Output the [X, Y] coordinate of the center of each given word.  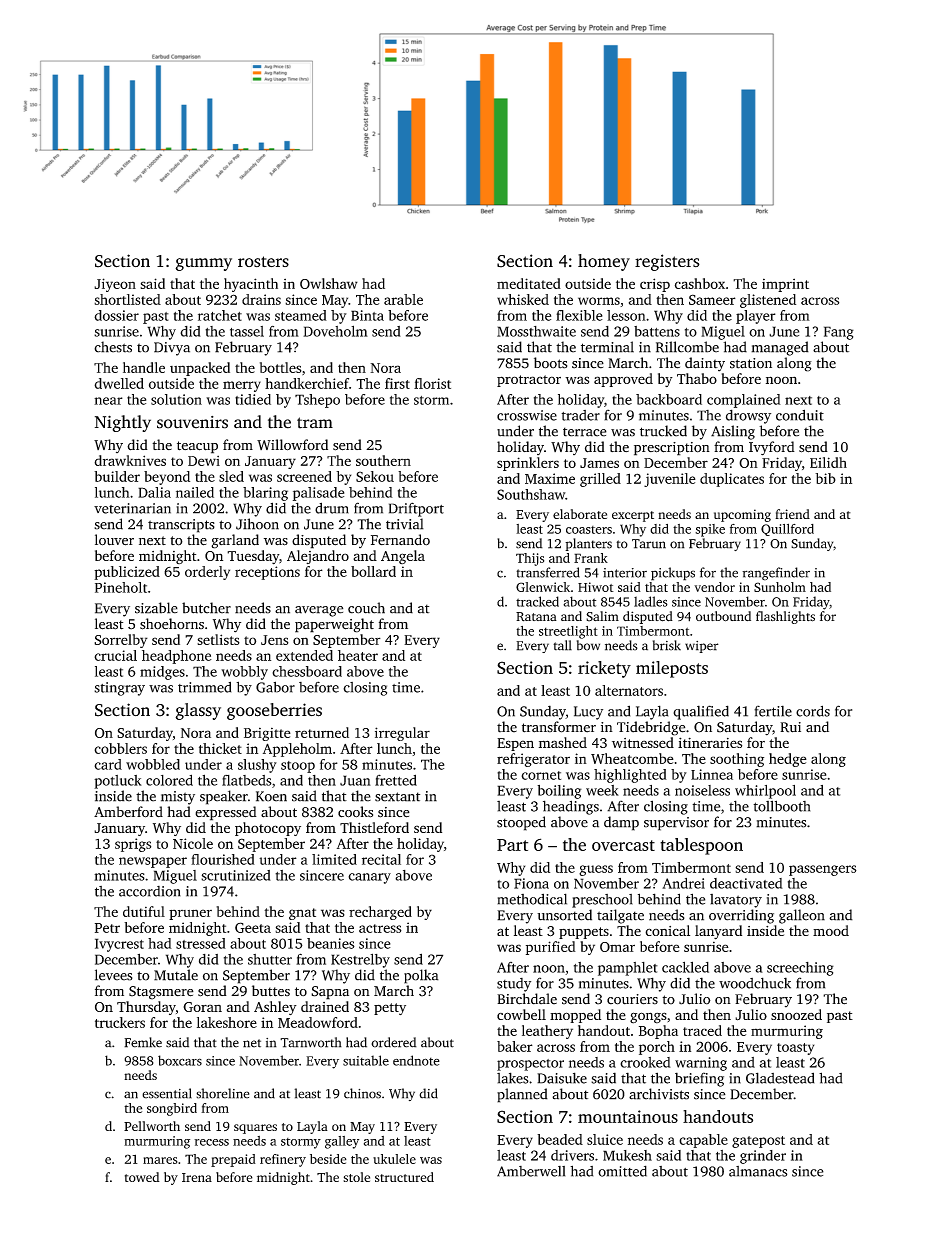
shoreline [222, 1093]
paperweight [334, 625]
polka [421, 976]
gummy [203, 264]
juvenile [670, 480]
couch [366, 608]
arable [403, 299]
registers [667, 262]
